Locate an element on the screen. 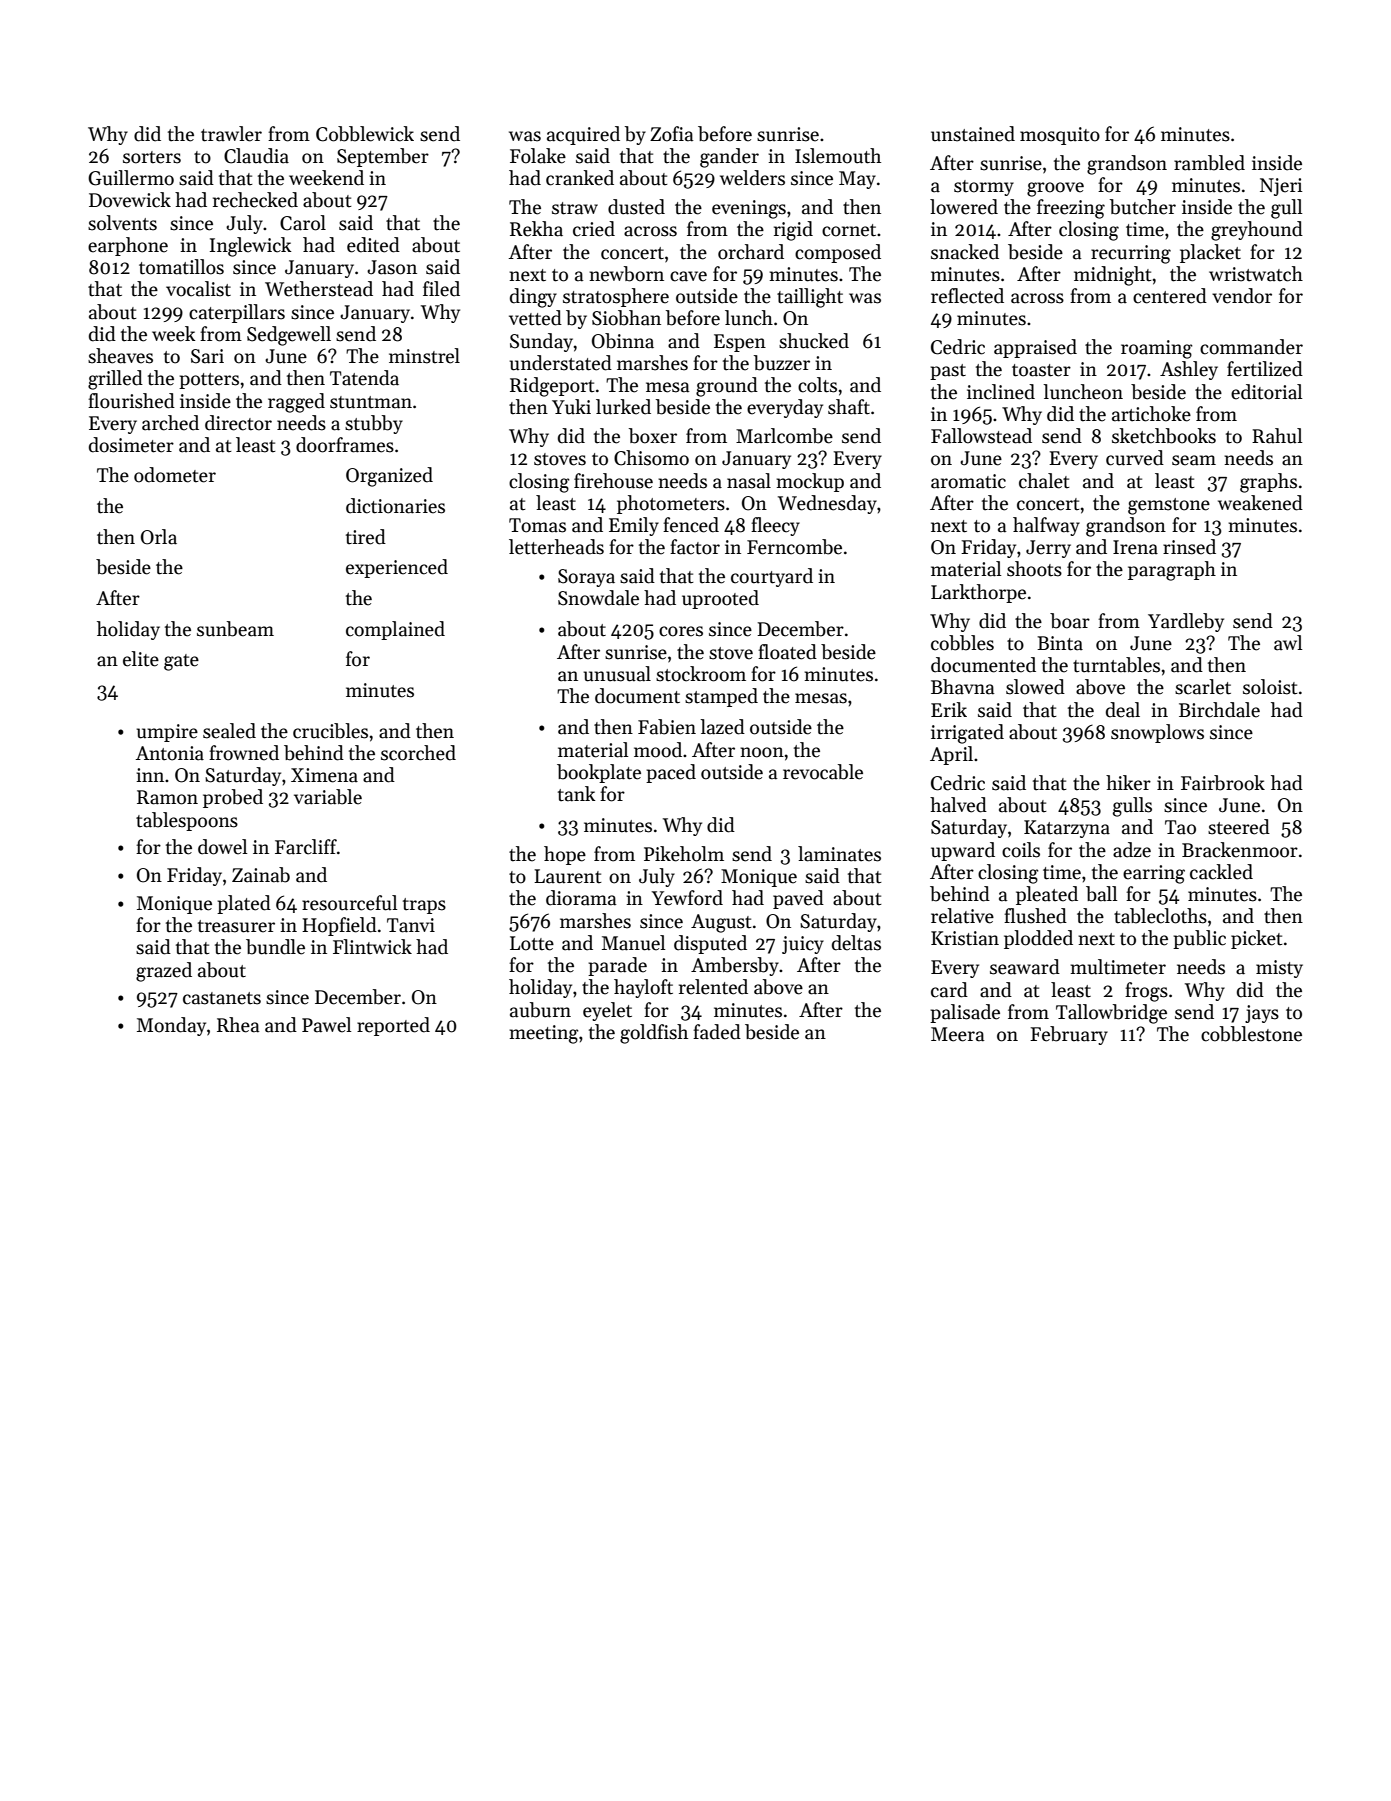 Image resolution: width=1391 pixels, height=1801 pixels. vendor is located at coordinates (1242, 296).
